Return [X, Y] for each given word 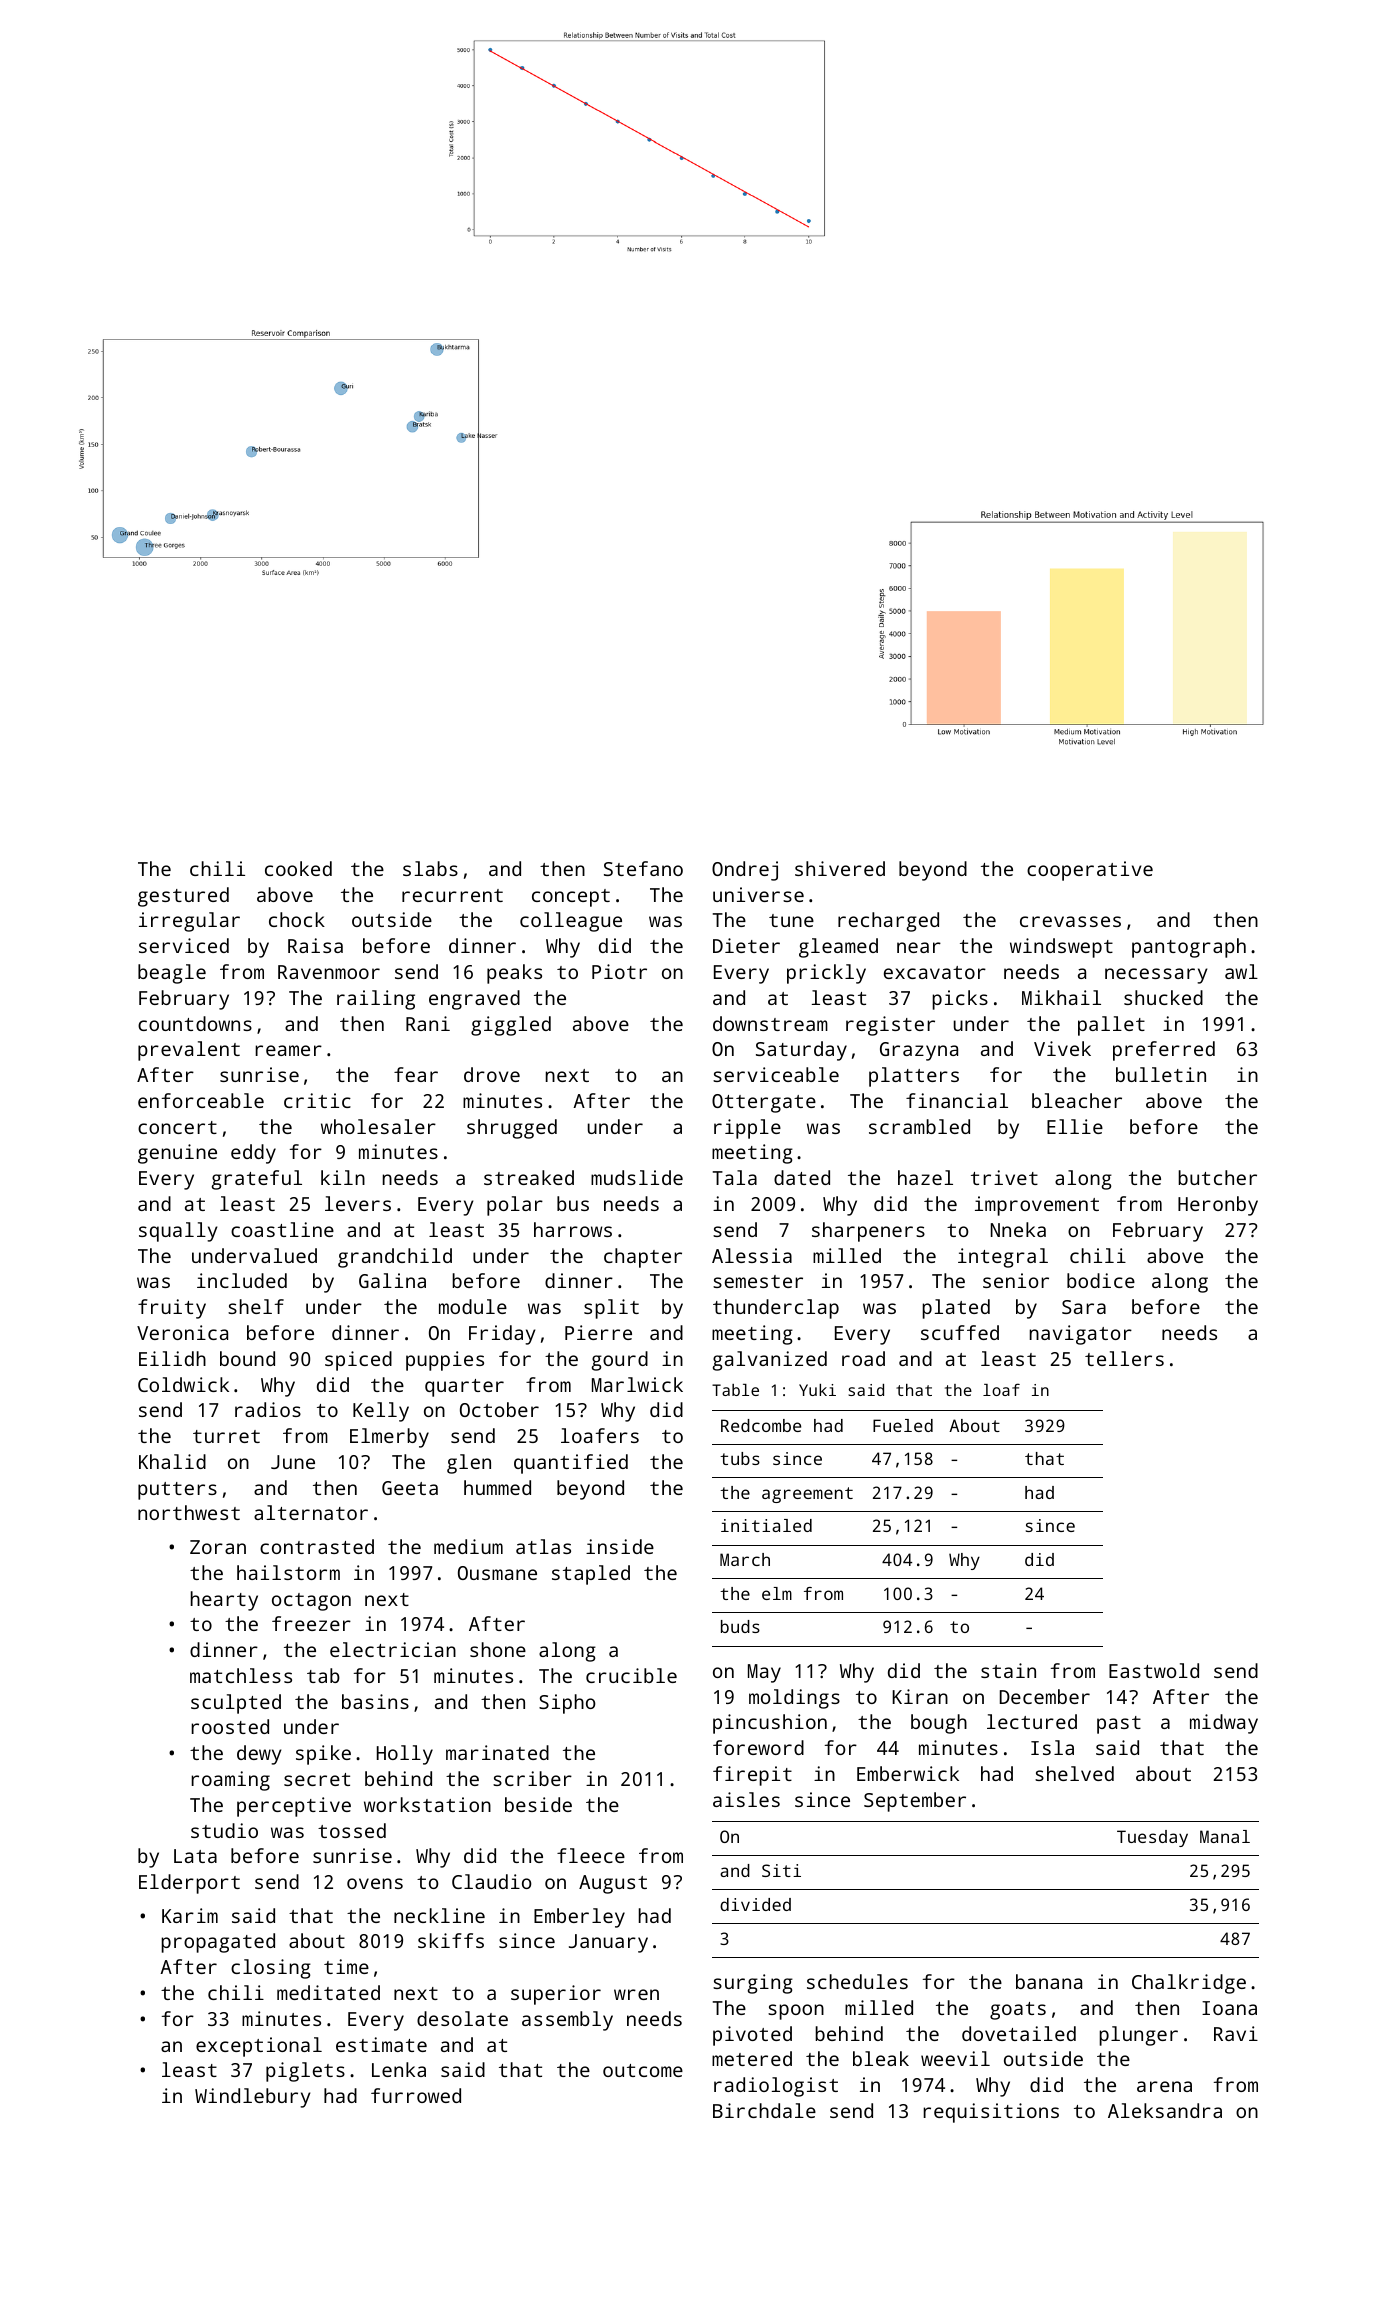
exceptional [259, 2047]
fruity [172, 1309]
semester [758, 1281]
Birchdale [764, 2110]
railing [376, 1000]
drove [492, 1074]
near [919, 947]
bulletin [1161, 1074]
